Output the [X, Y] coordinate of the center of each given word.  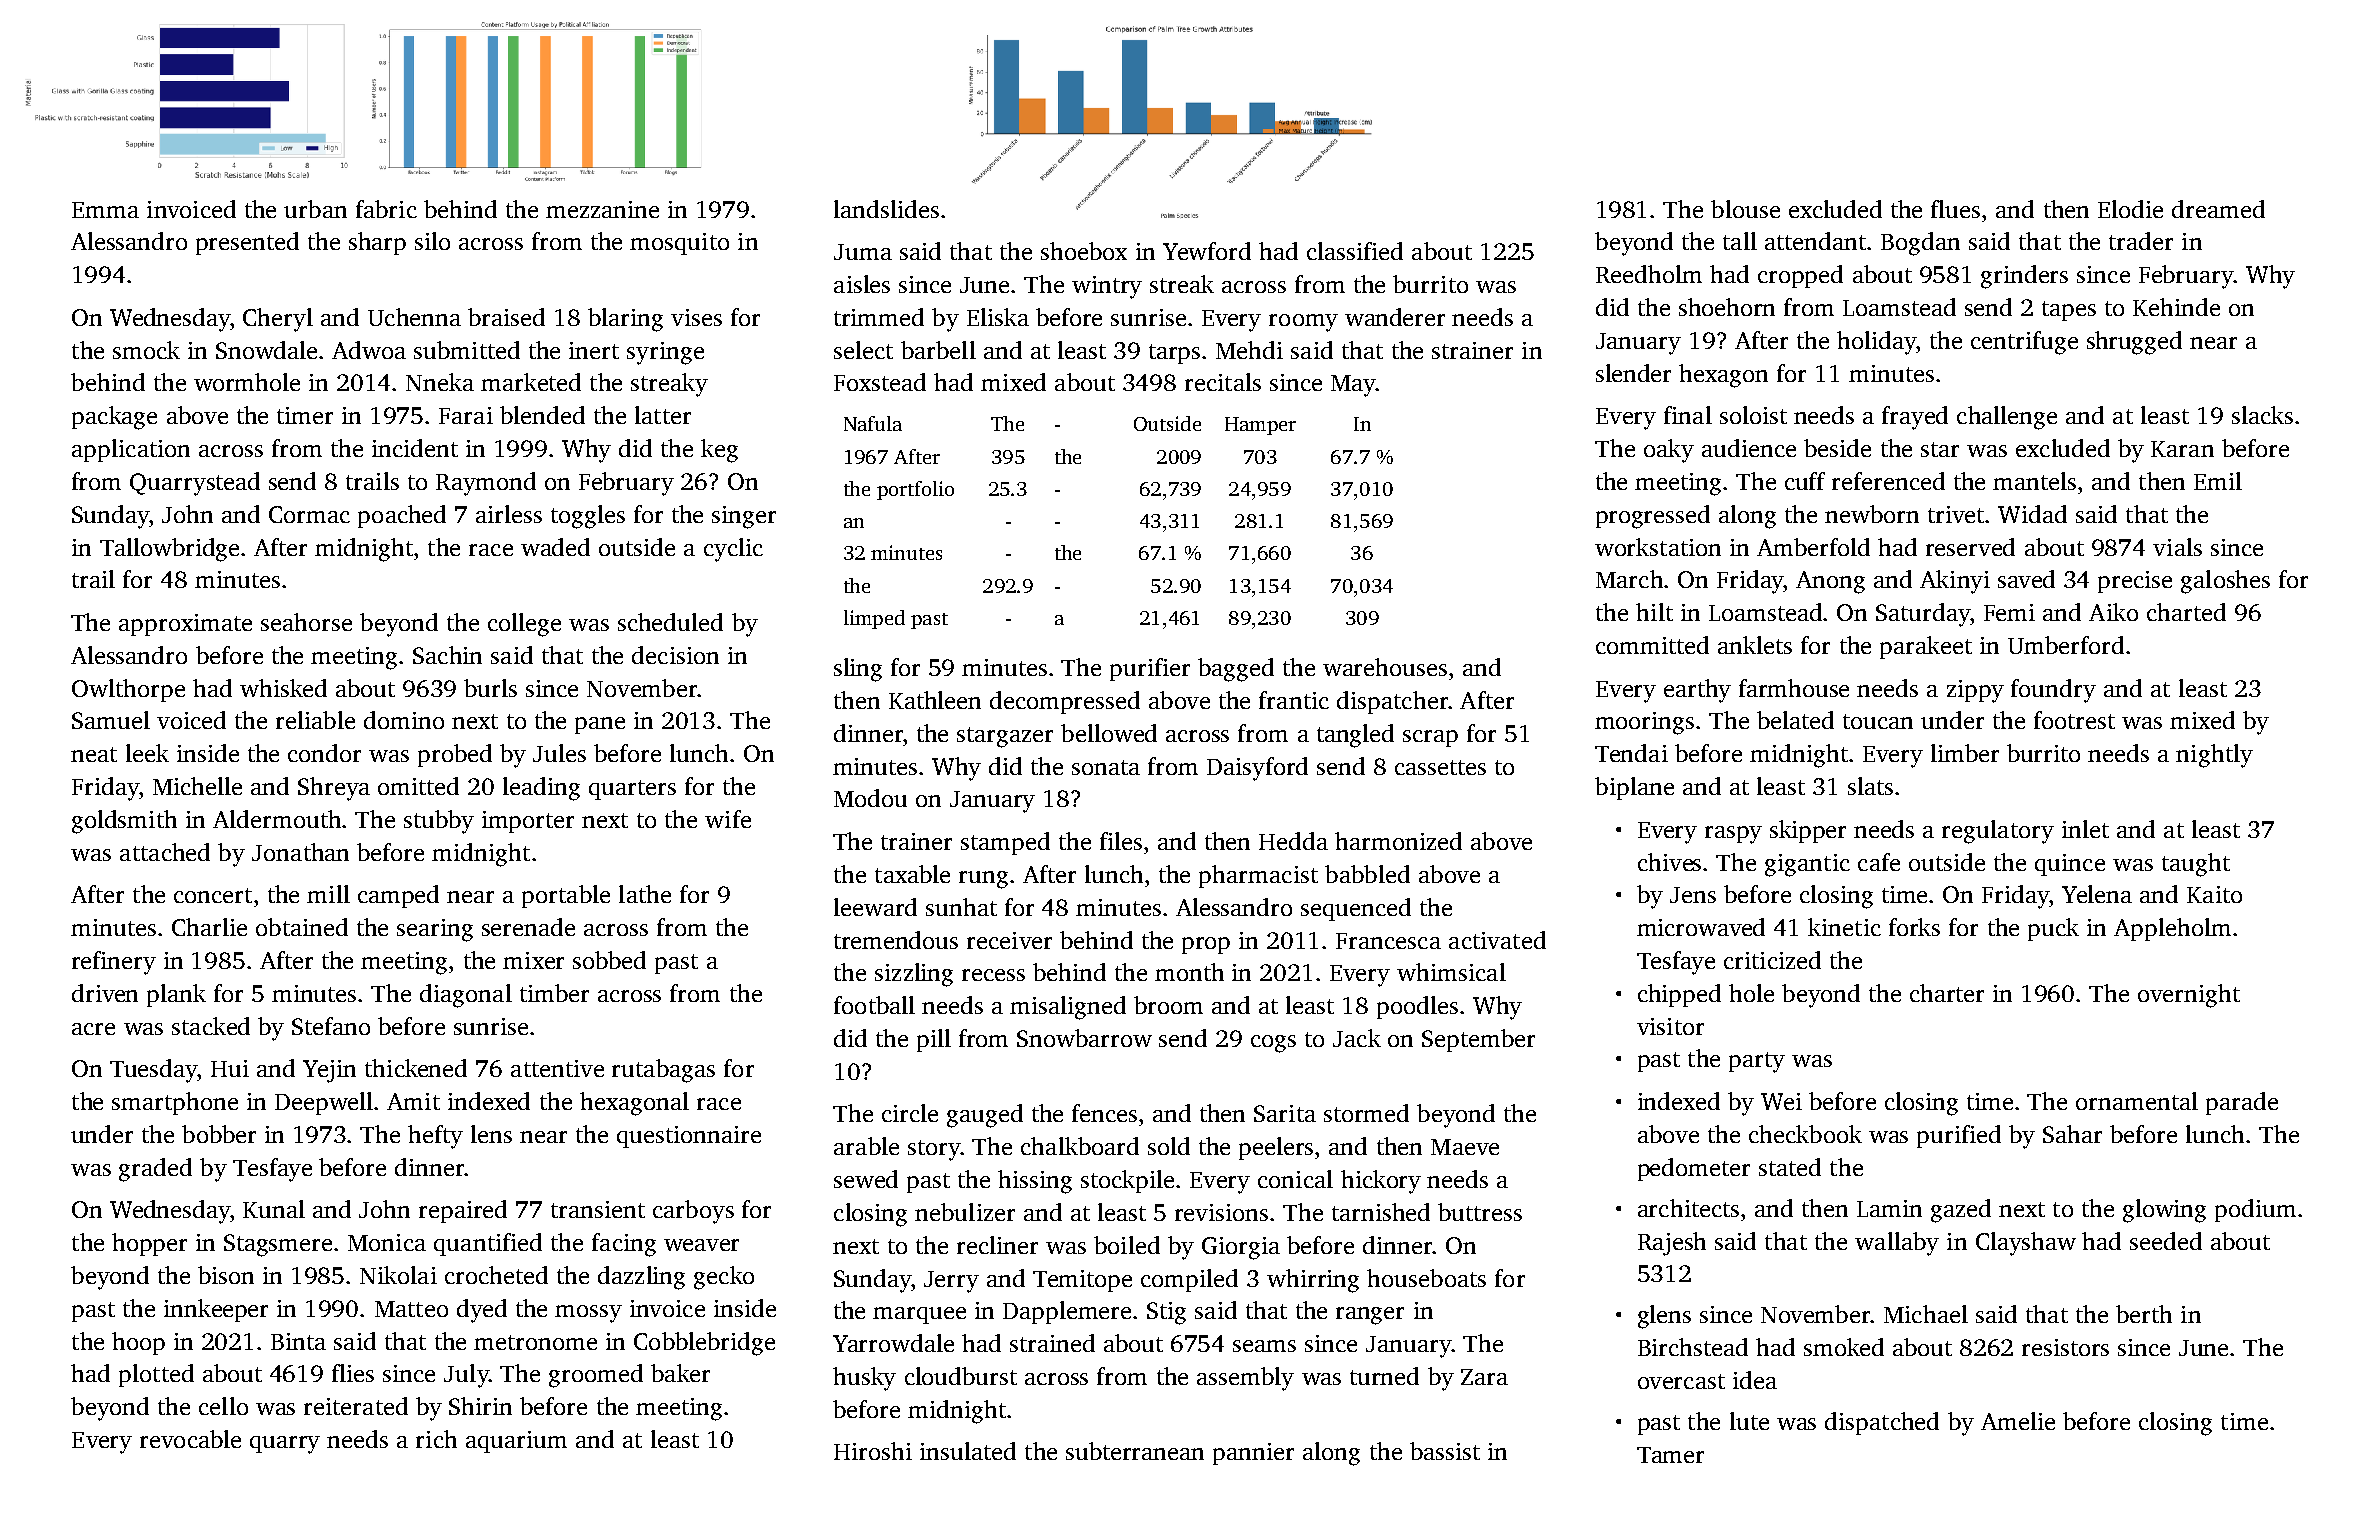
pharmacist [1258, 876]
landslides [886, 209]
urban [315, 209]
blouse [1745, 209]
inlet [2085, 829]
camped [398, 896]
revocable [190, 1439]
